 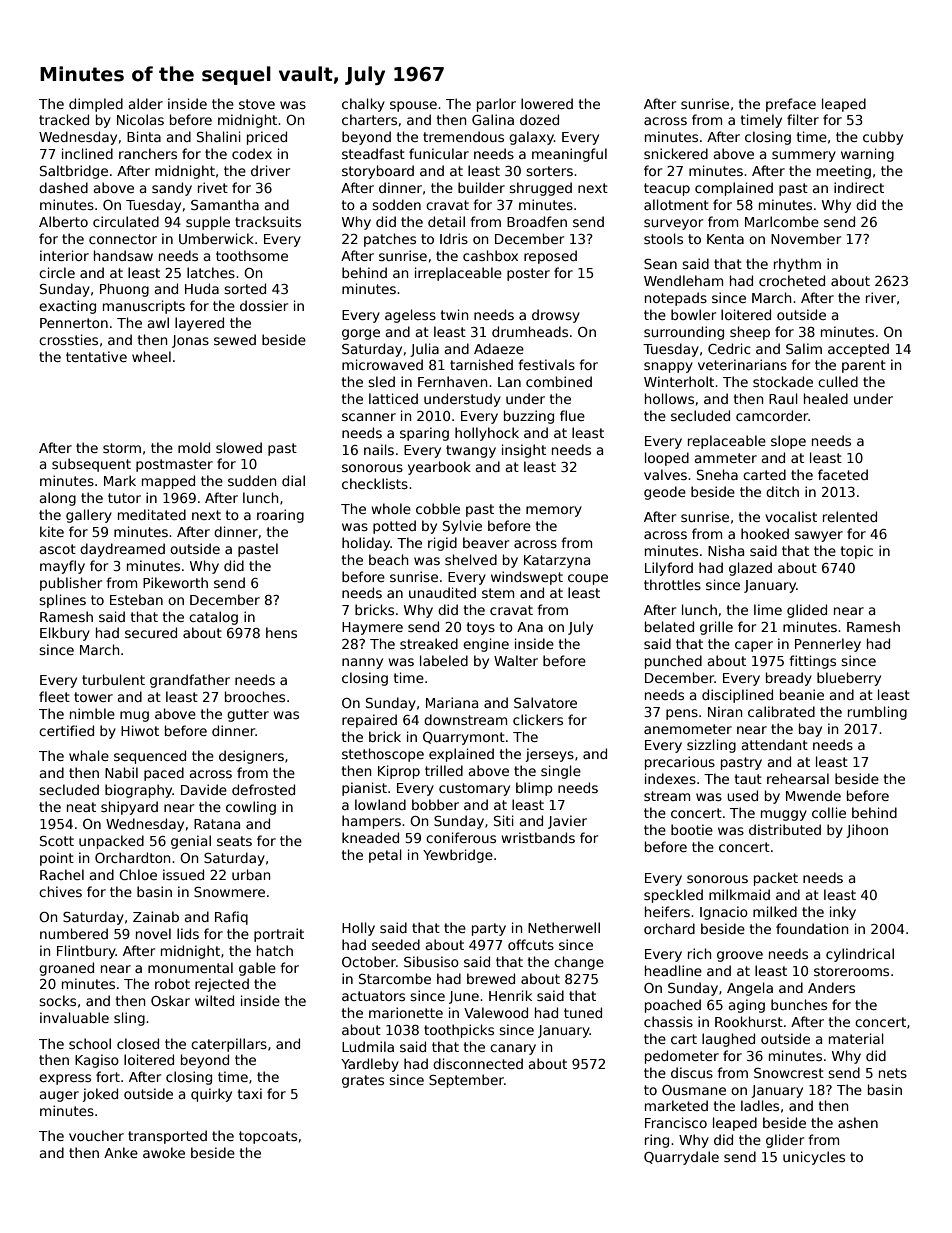 I want to click on robot, so click(x=172, y=983).
